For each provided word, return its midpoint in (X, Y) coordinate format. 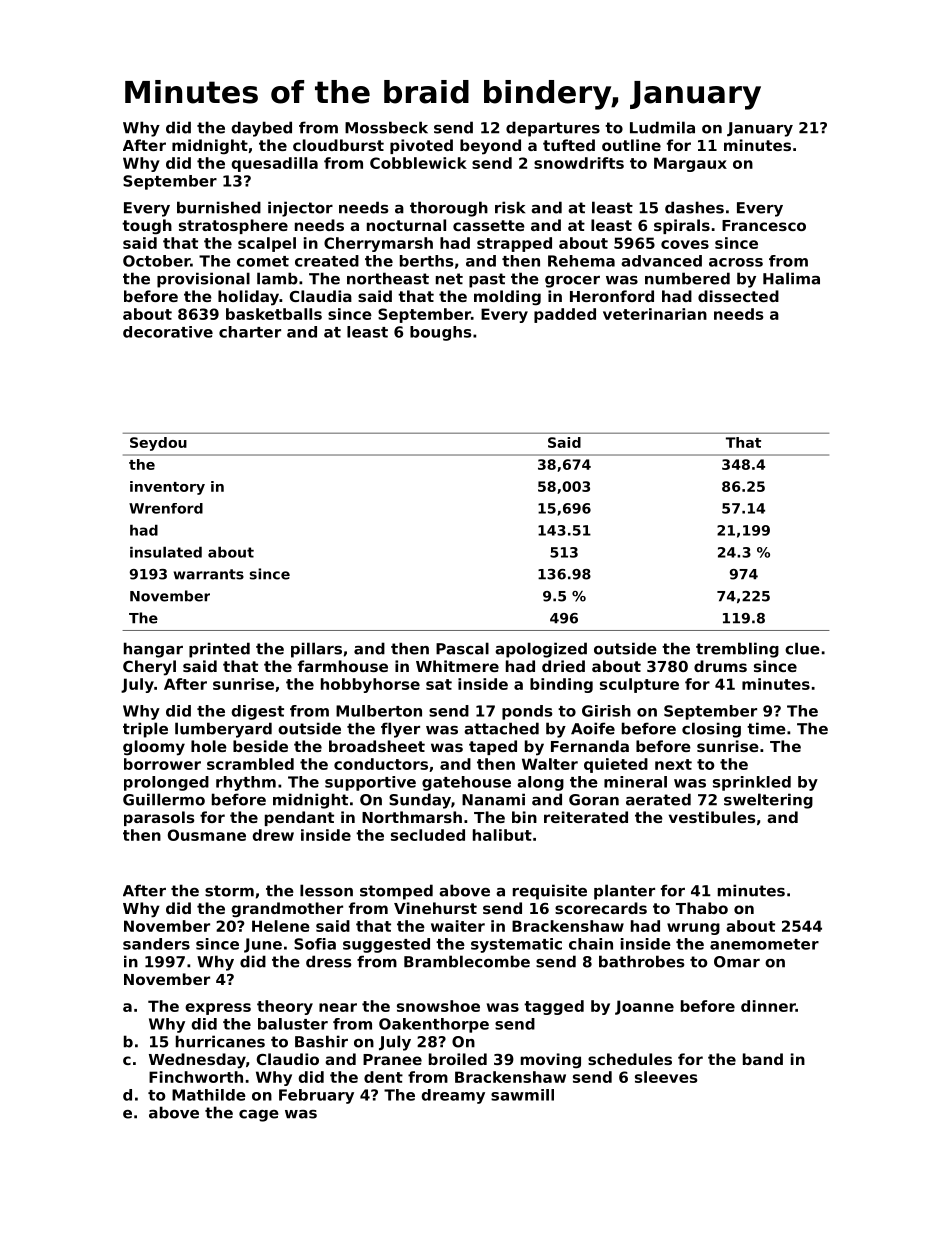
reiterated (586, 817)
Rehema (581, 261)
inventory (167, 488)
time (766, 728)
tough (147, 227)
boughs (440, 333)
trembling (737, 650)
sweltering (768, 801)
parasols (159, 818)
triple (145, 730)
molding (507, 298)
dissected (738, 296)
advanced (661, 261)
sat (439, 684)
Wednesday (197, 1061)
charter (250, 332)
